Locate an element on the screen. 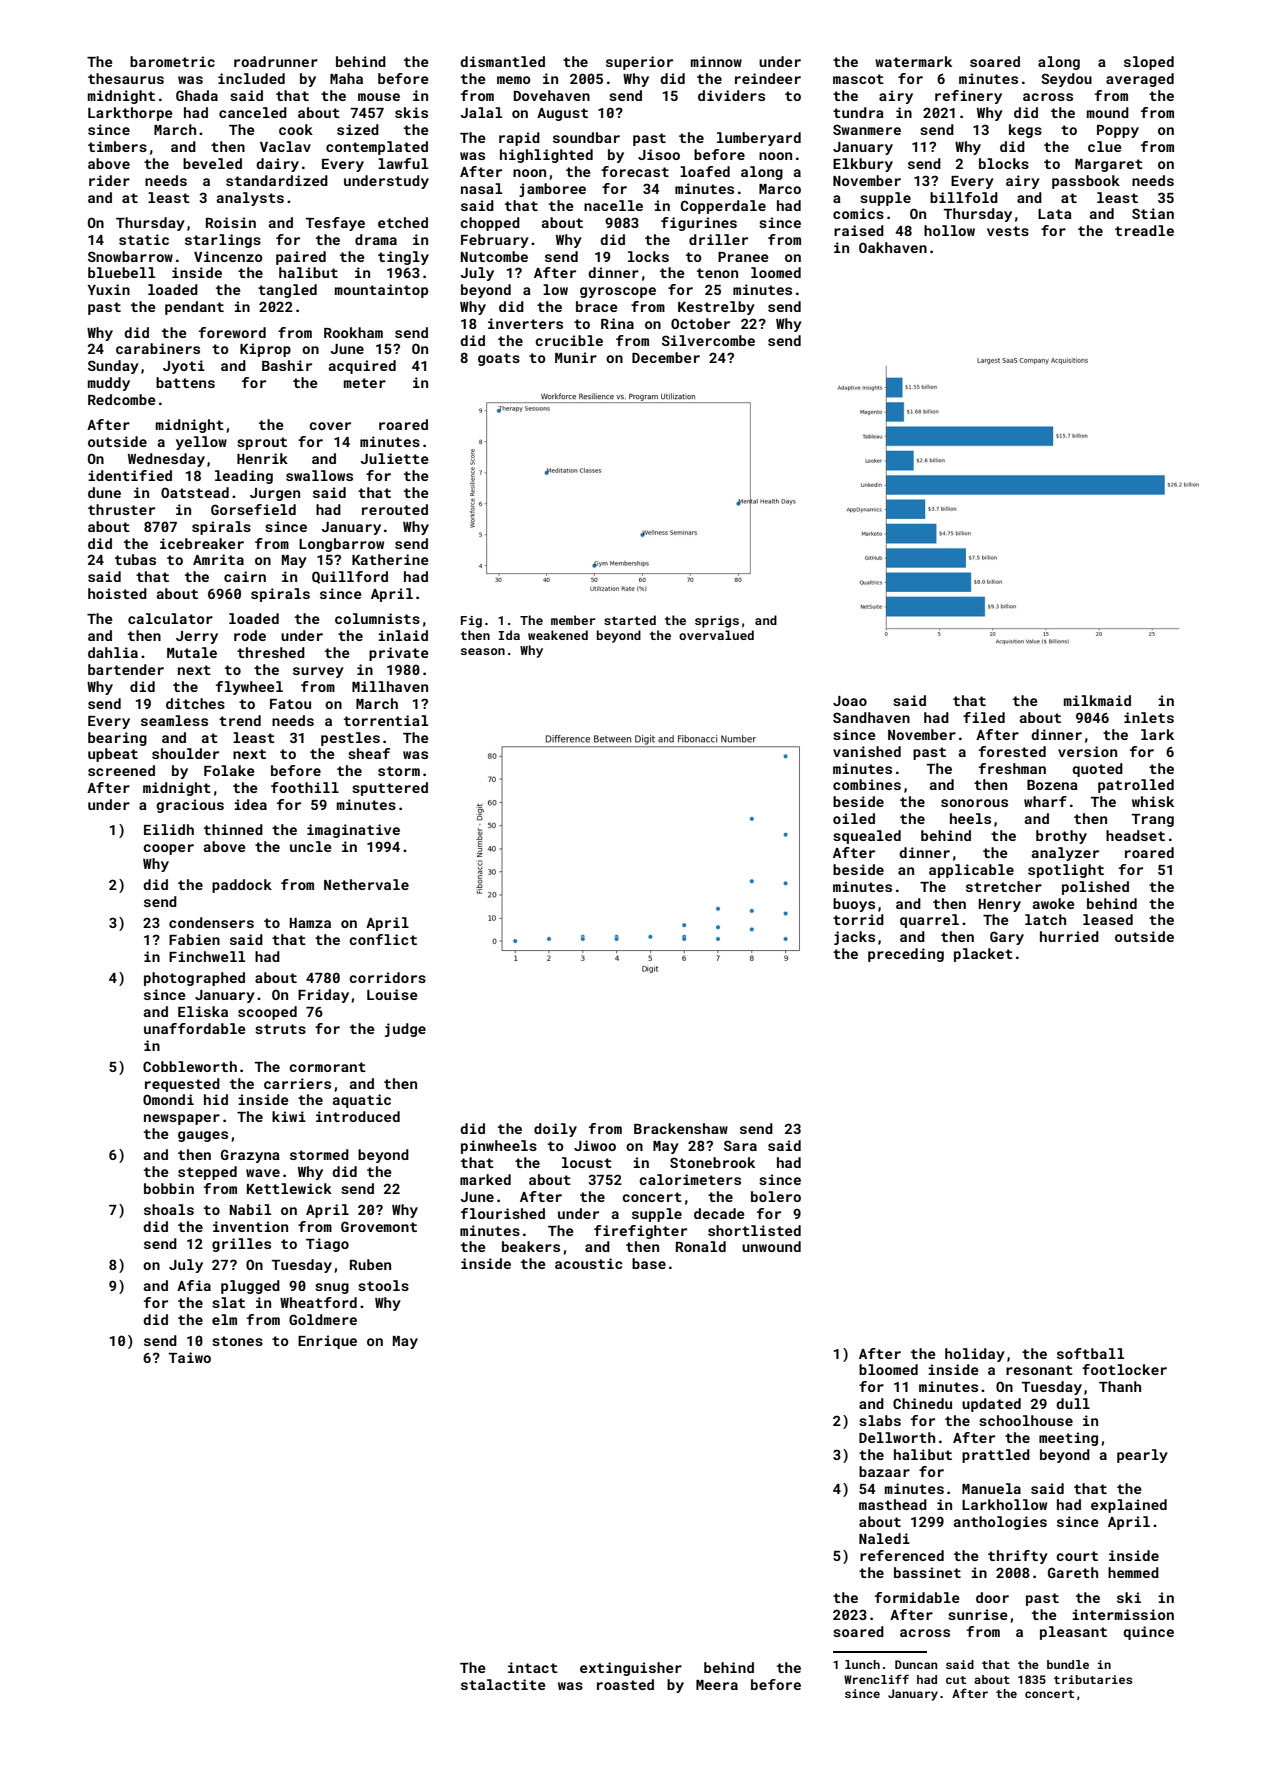 Image resolution: width=1262 pixels, height=1784 pixels. passbook is located at coordinates (1086, 182).
